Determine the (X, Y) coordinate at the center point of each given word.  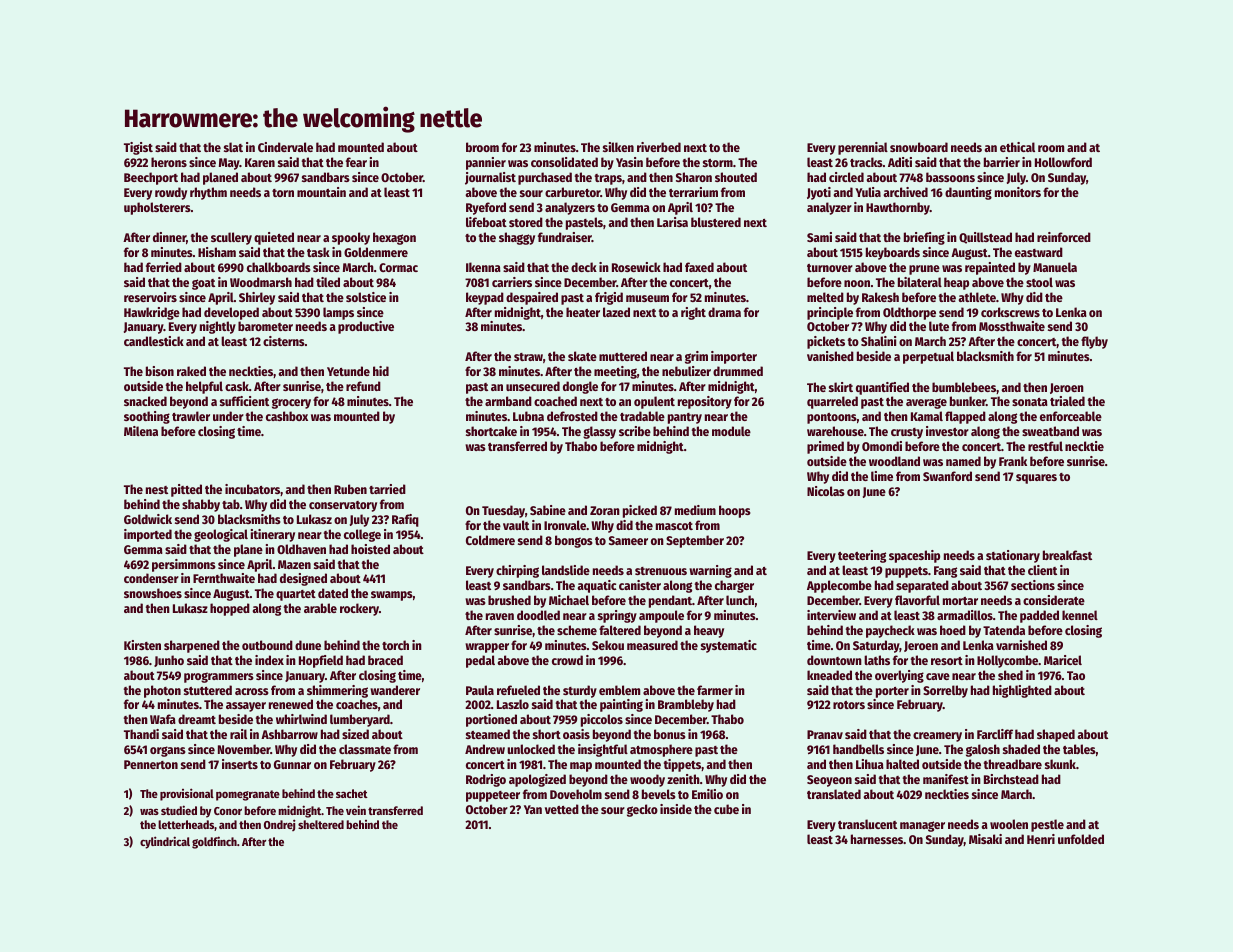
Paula (480, 690)
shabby (201, 505)
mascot (674, 526)
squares (1036, 479)
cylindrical (165, 842)
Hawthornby (898, 208)
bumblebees (964, 387)
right (693, 313)
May (229, 164)
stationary (1013, 556)
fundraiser (565, 237)
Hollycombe (1008, 661)
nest (157, 490)
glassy (599, 432)
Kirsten (142, 645)
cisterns (284, 341)
